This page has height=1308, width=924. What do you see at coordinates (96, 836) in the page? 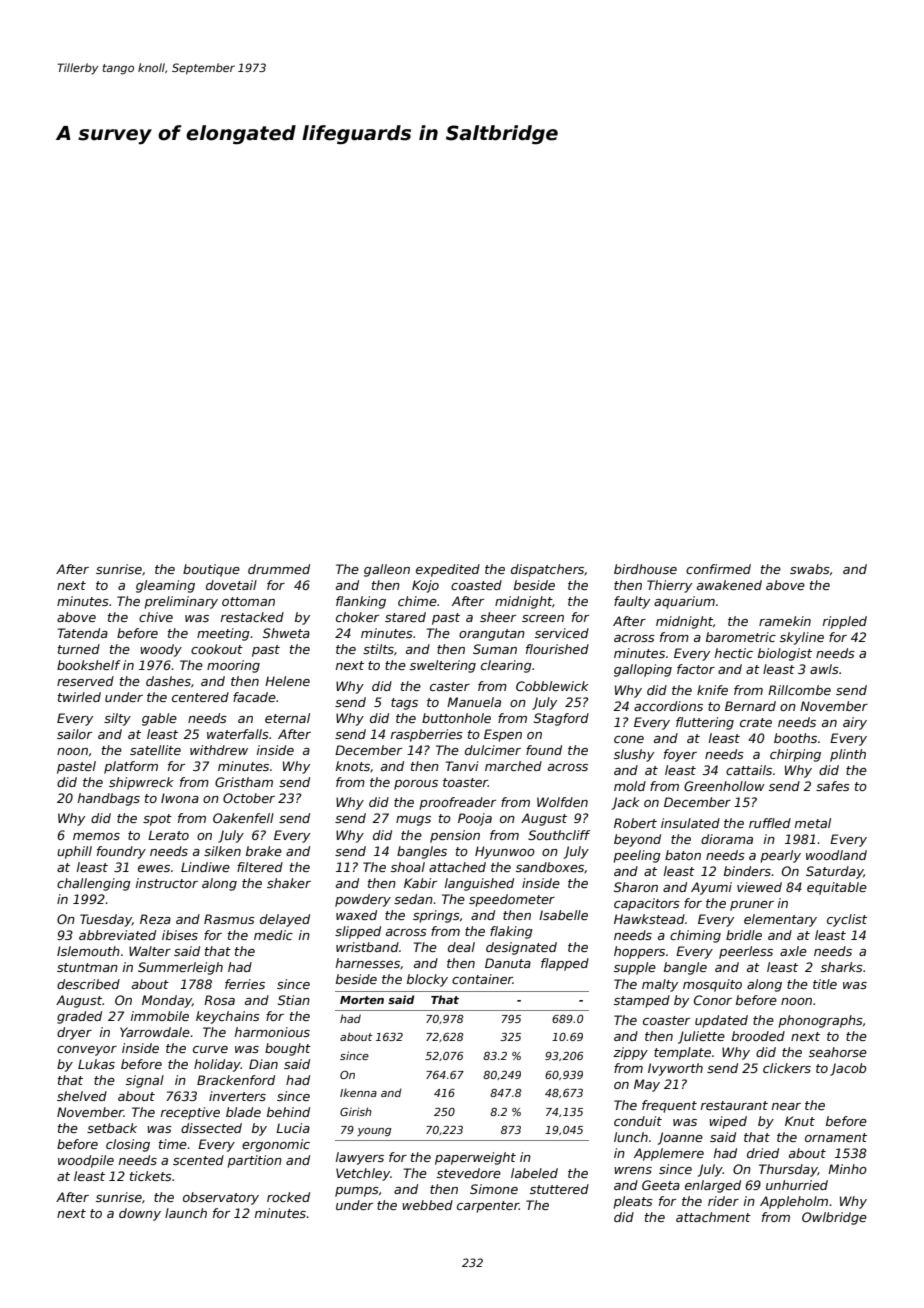
I see `memos` at bounding box center [96, 836].
